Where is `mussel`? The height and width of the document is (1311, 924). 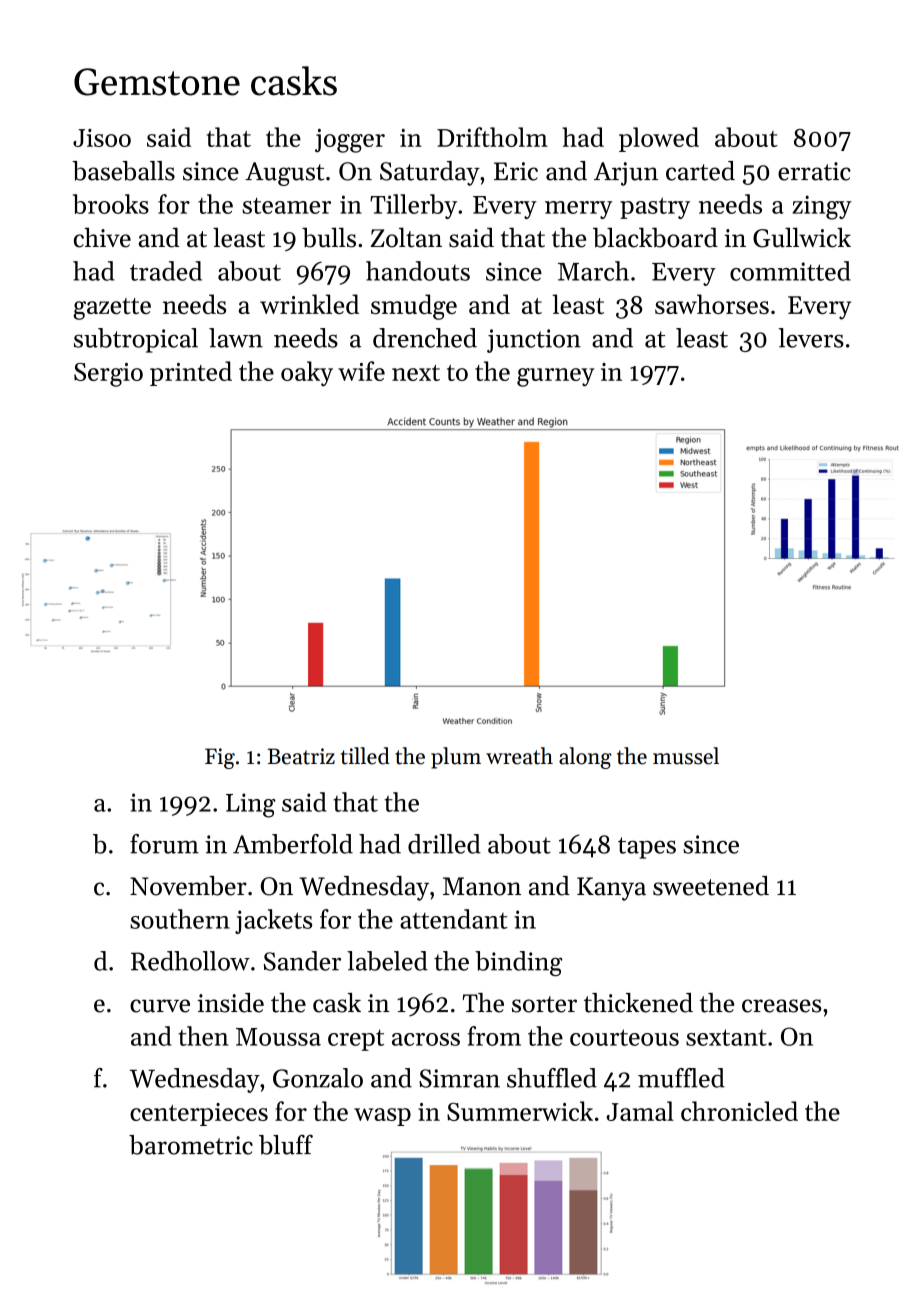
mussel is located at coordinates (686, 756).
